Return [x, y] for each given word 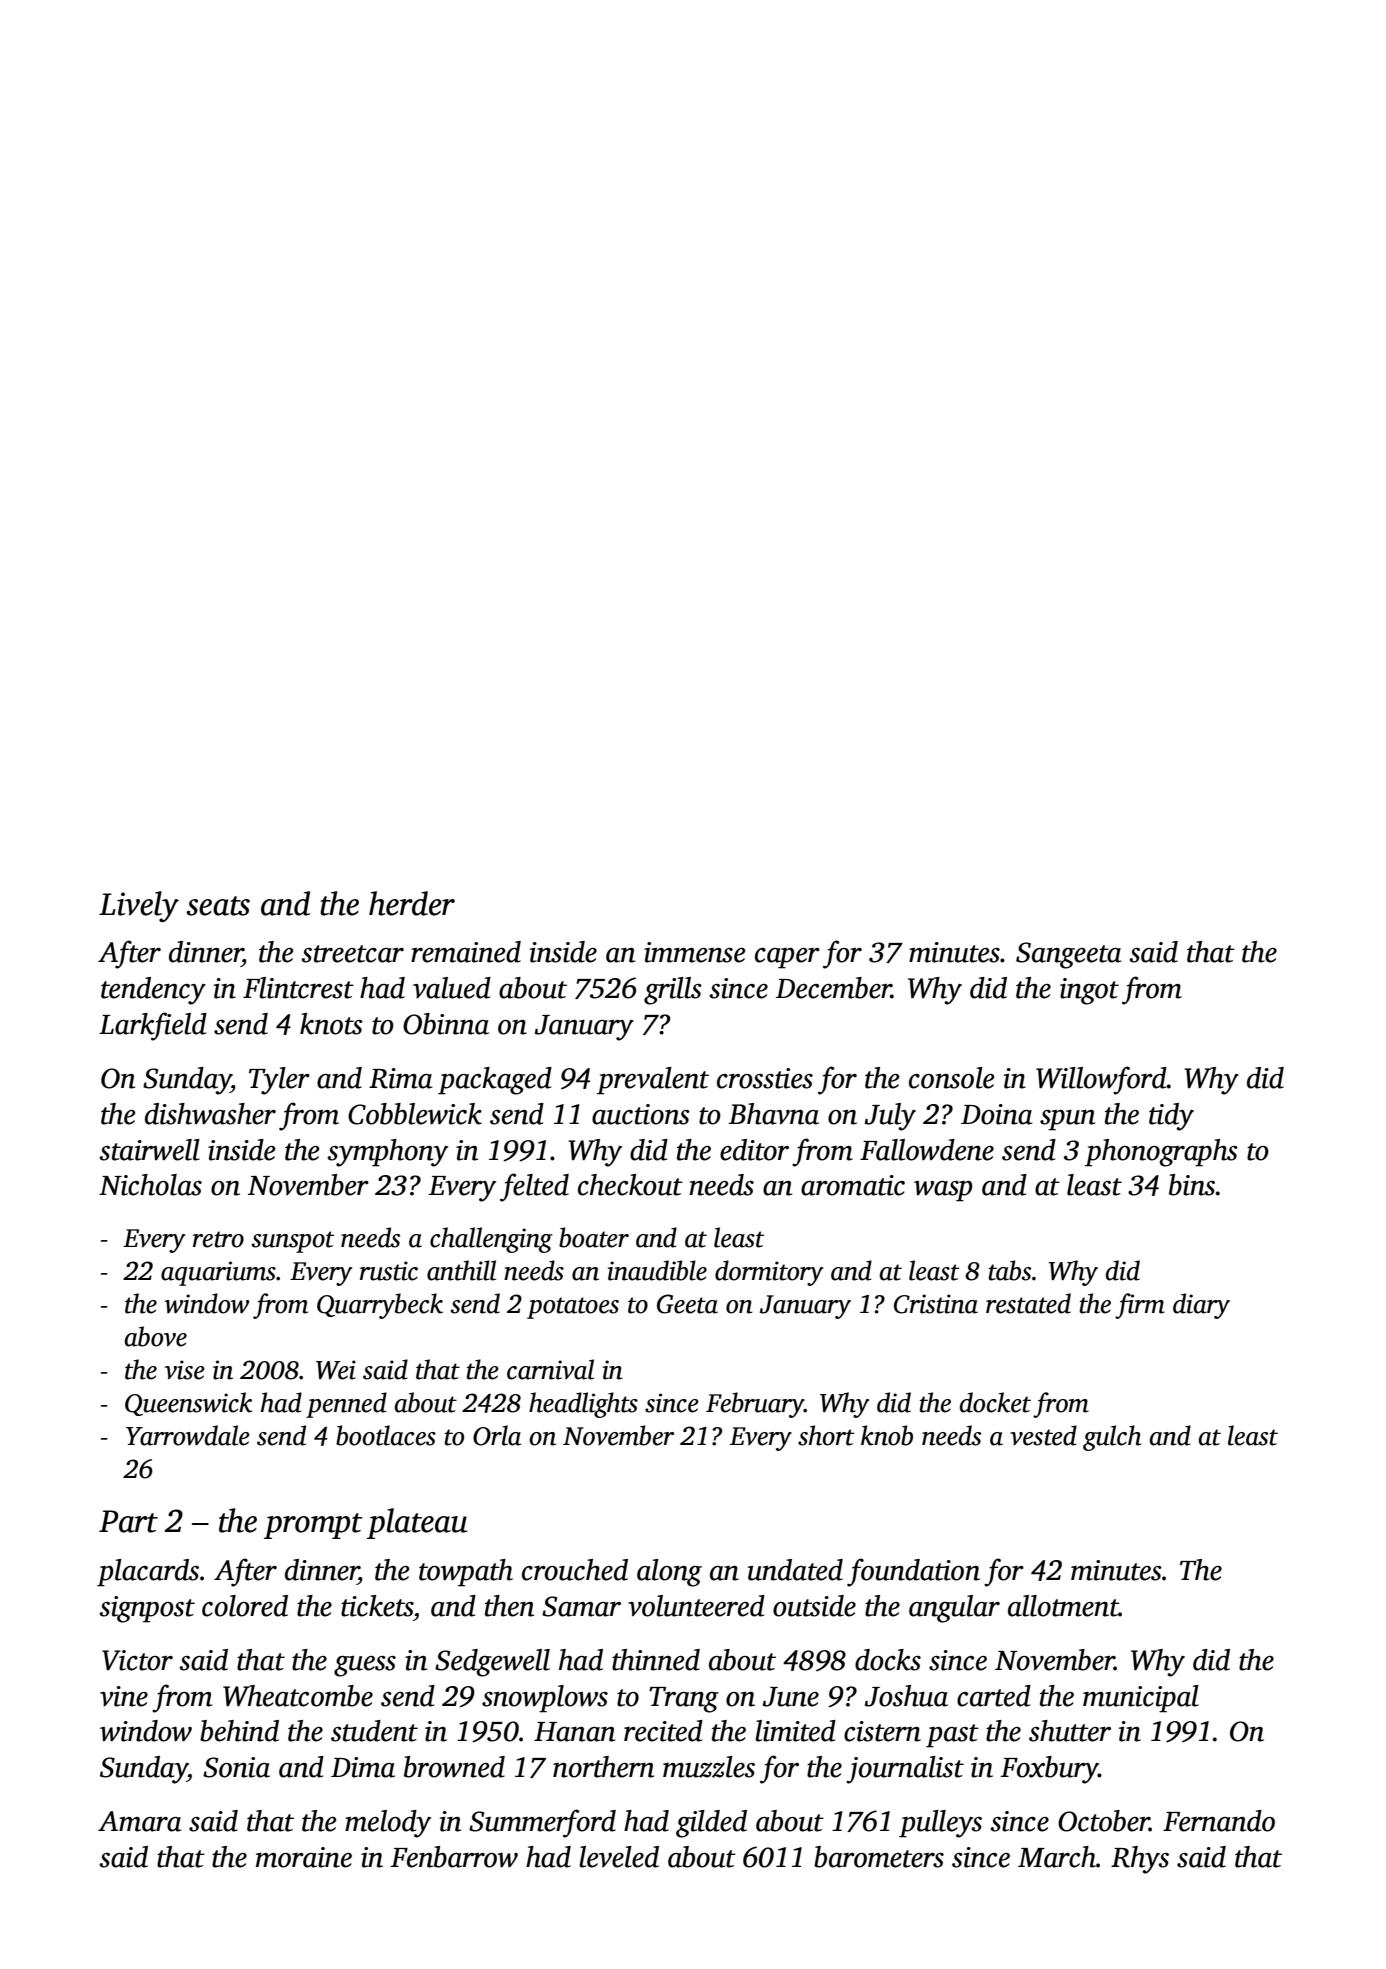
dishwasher [210, 1114]
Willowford [1101, 1080]
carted [994, 1696]
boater [594, 1237]
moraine [304, 1857]
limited [795, 1731]
